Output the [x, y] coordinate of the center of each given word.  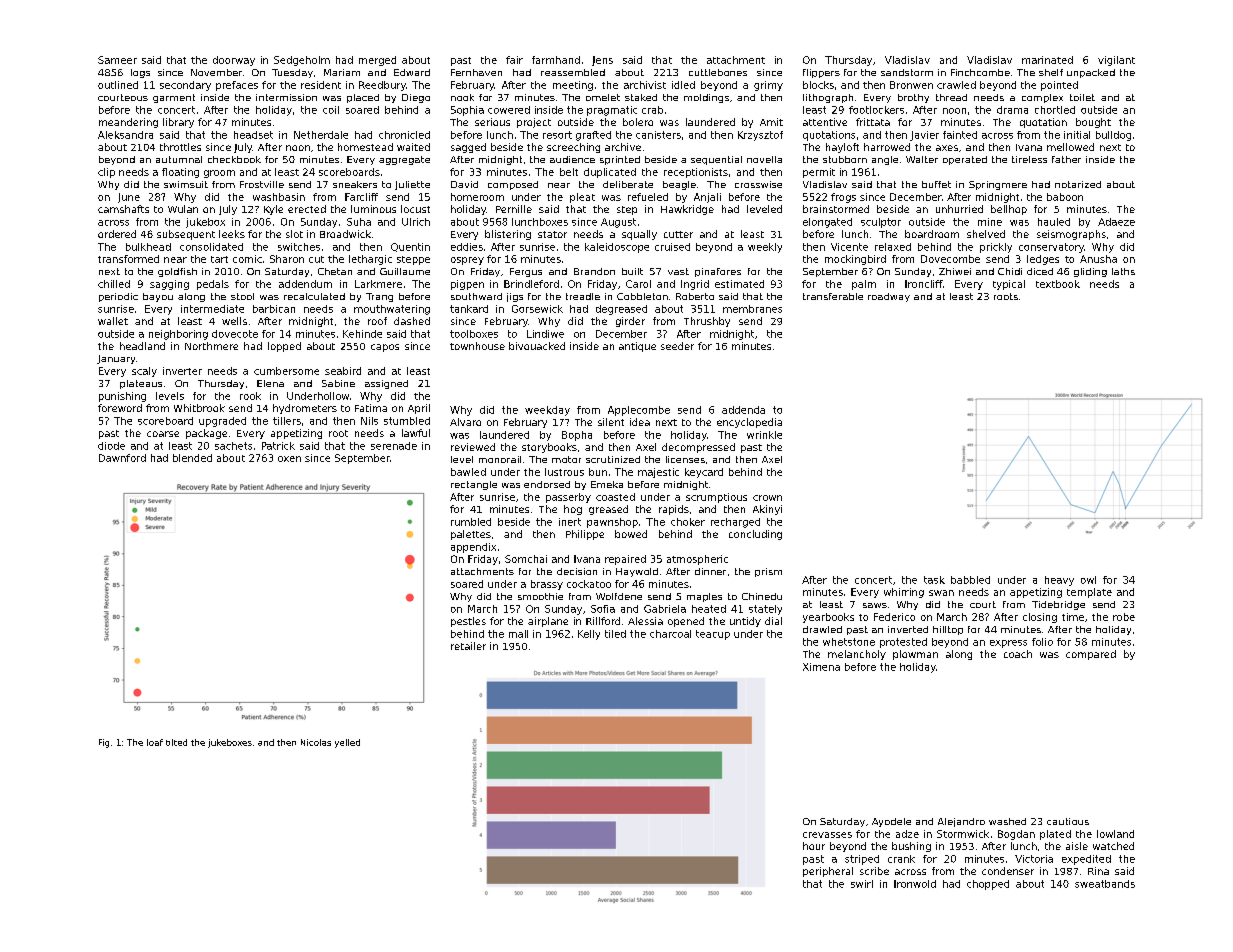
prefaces [237, 86]
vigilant [1116, 61]
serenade [394, 446]
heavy [1059, 581]
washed [1007, 821]
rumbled [471, 522]
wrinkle [764, 435]
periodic [118, 297]
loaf [155, 742]
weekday [547, 411]
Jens [602, 61]
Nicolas [316, 742]
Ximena [821, 667]
